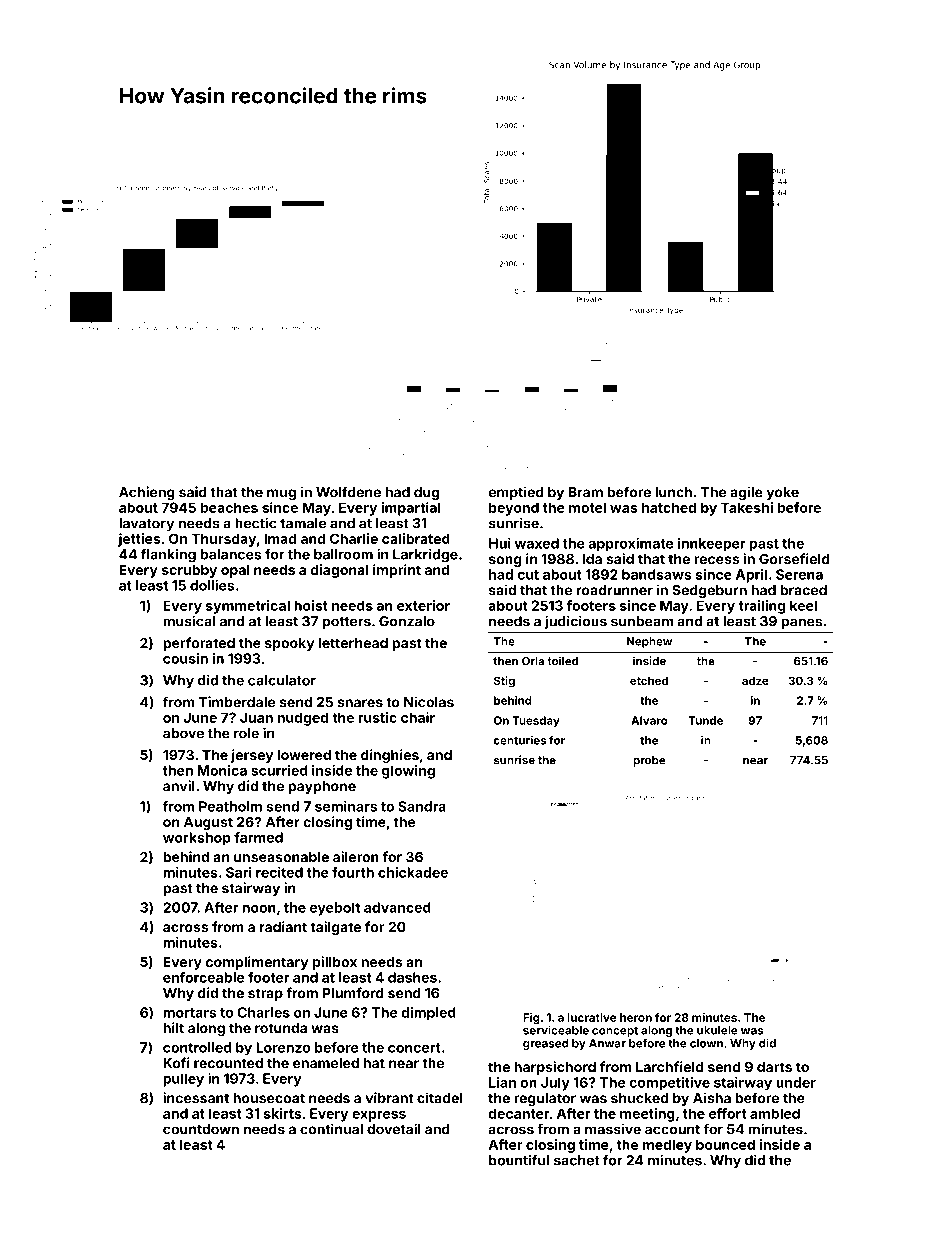 The image size is (952, 1233). What do you see at coordinates (746, 493) in the screenshot?
I see `agile` at bounding box center [746, 493].
